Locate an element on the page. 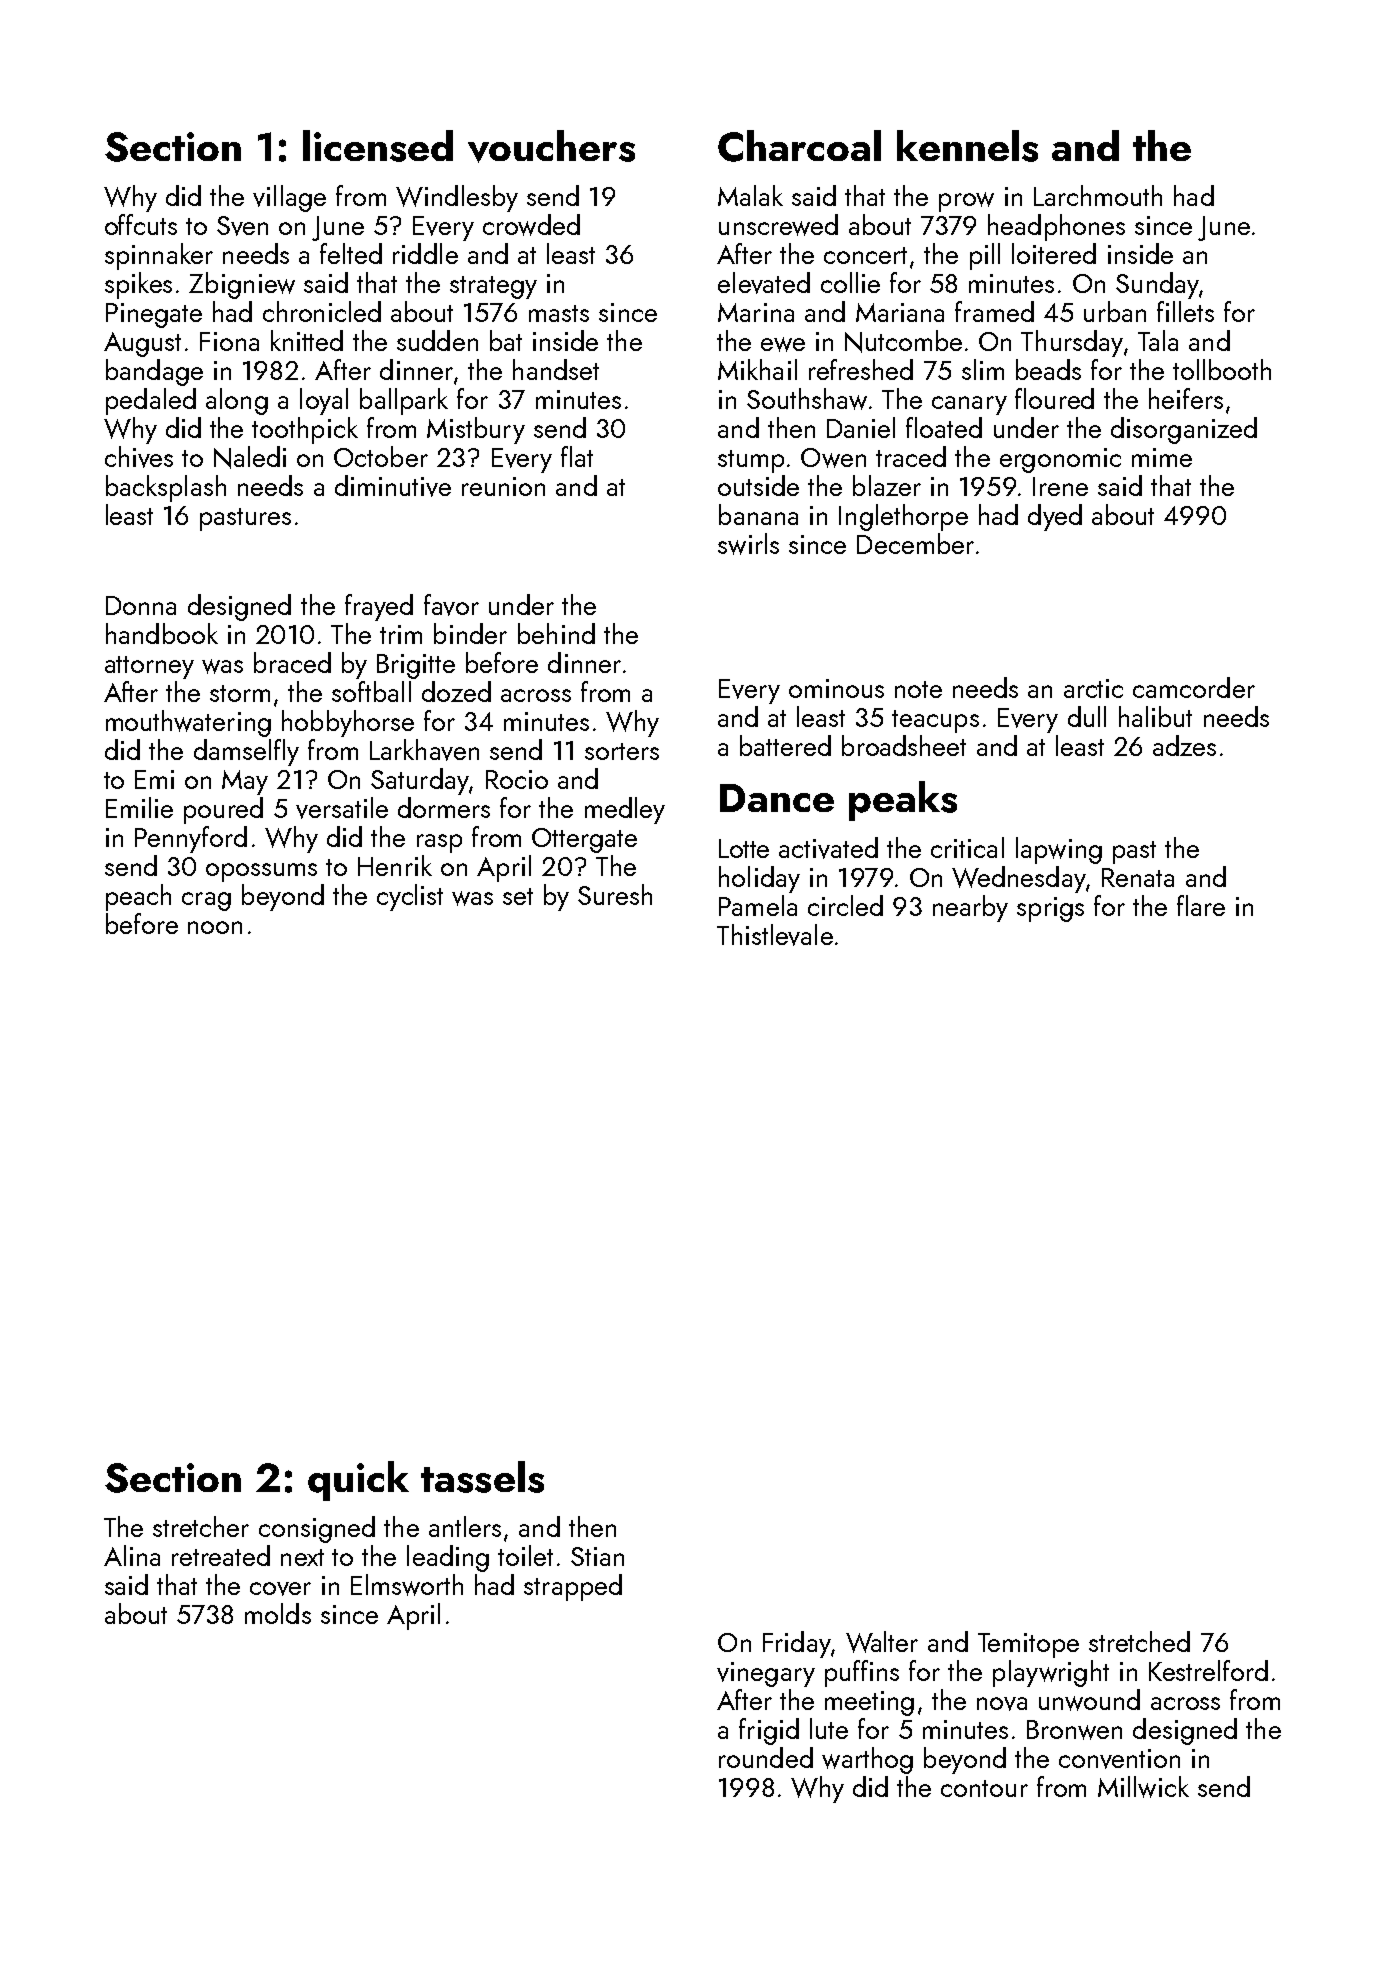 The image size is (1386, 1969). Henrik is located at coordinates (395, 865).
